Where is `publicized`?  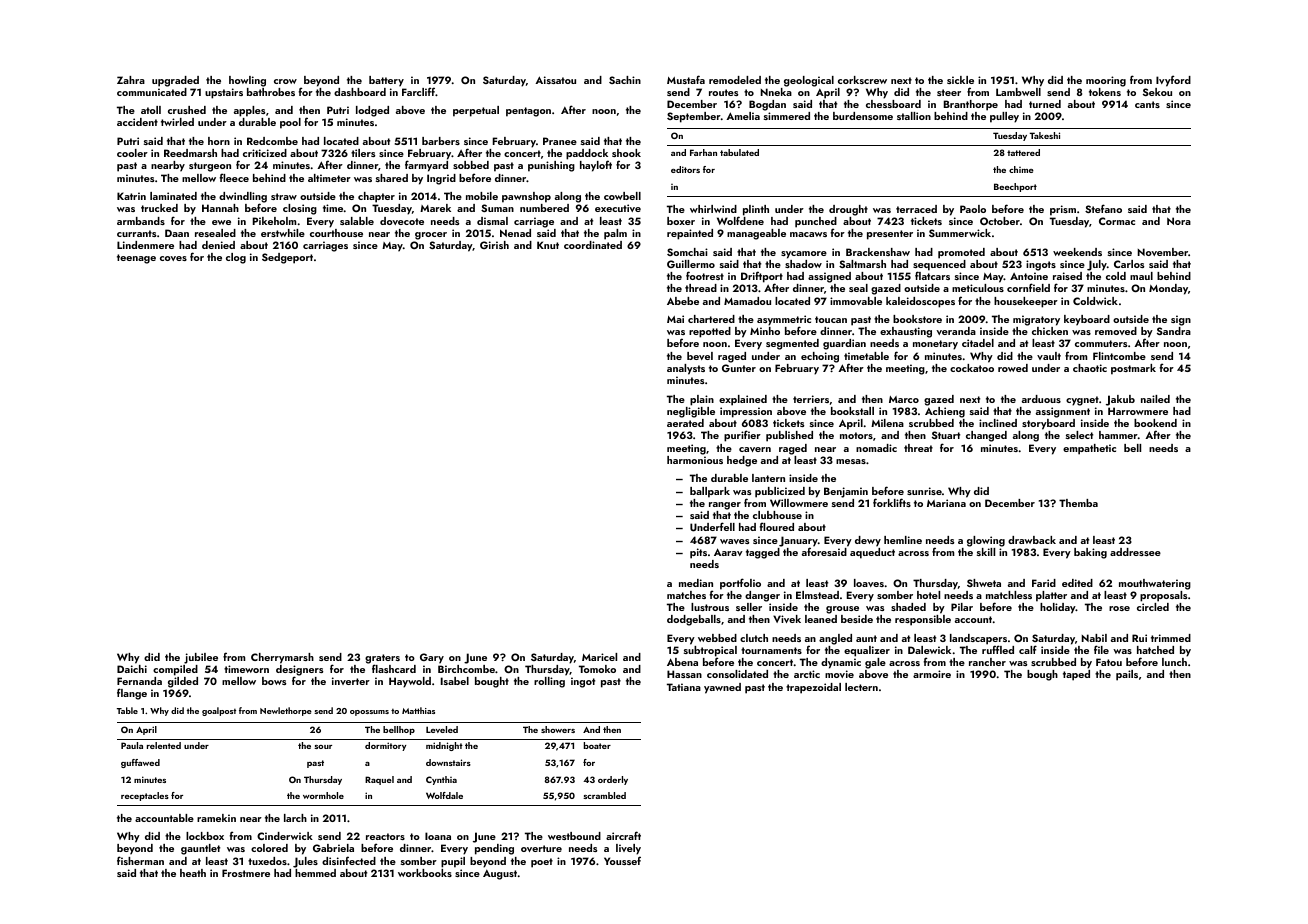 publicized is located at coordinates (780, 492).
